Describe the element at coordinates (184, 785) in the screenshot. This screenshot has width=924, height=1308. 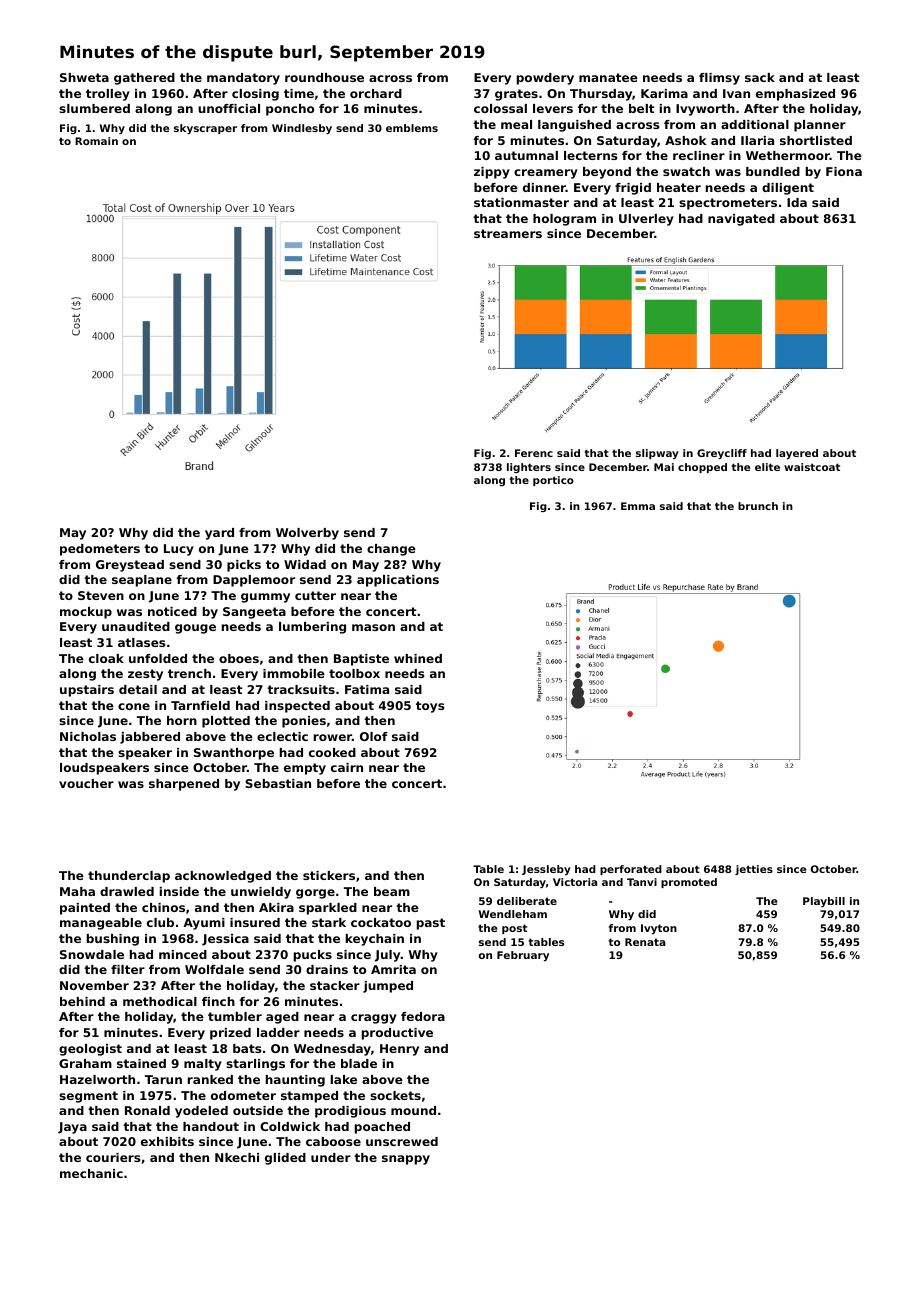
I see `sharpened` at that location.
